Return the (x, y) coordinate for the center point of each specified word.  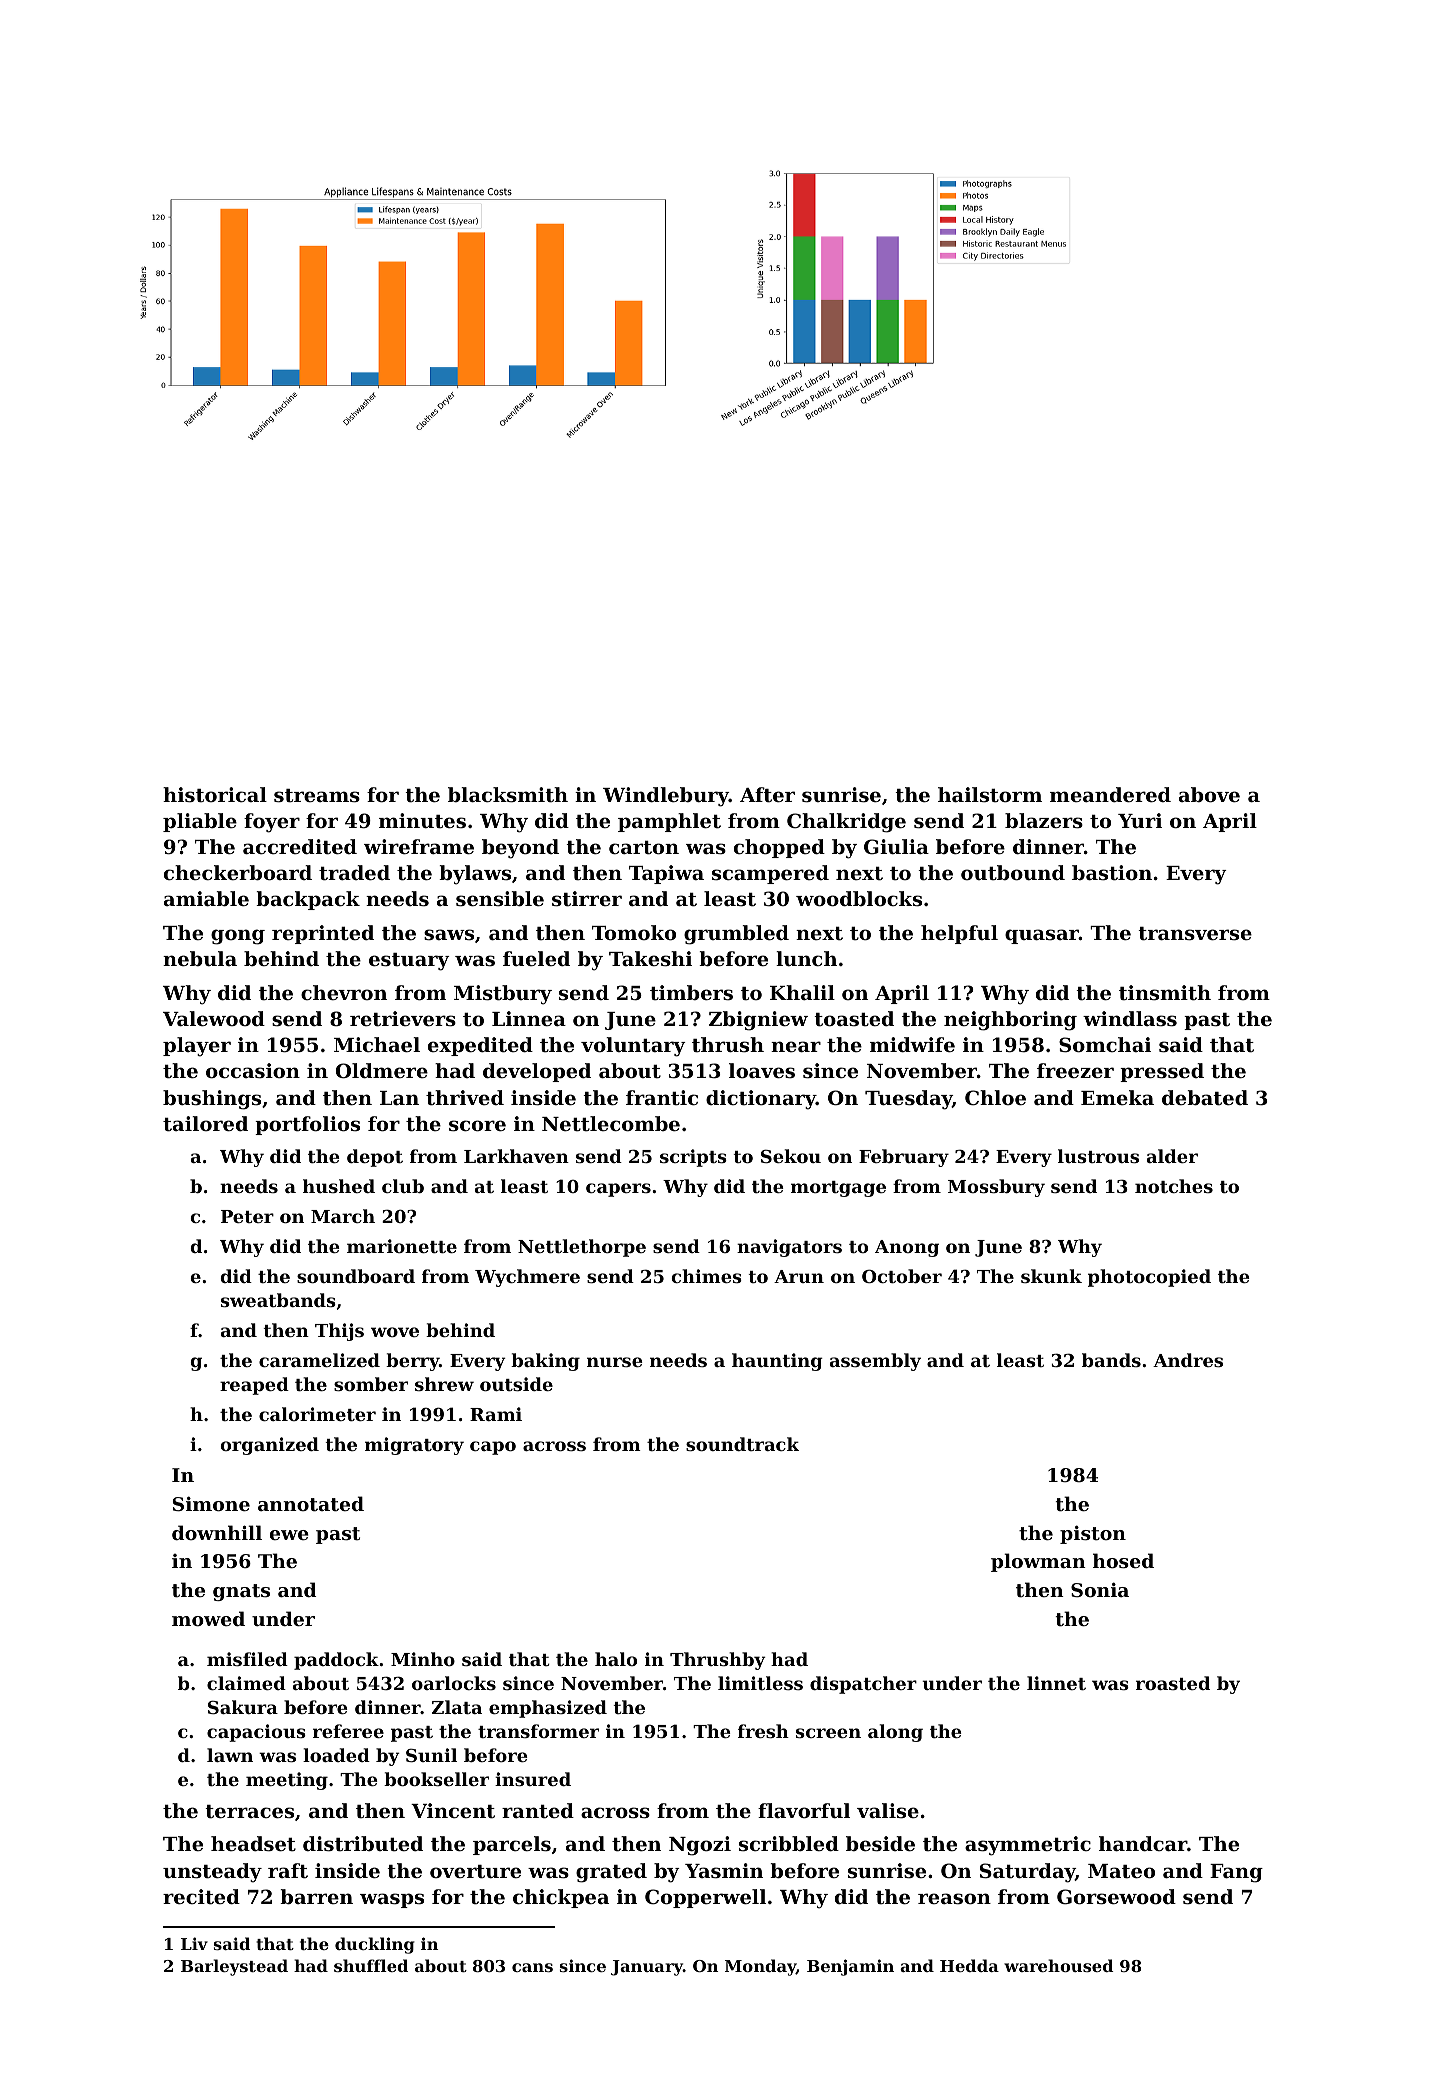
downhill (217, 1532)
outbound (1013, 873)
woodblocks (859, 899)
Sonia (1100, 1589)
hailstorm (990, 795)
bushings (212, 1100)
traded (354, 873)
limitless (760, 1683)
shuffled (371, 1965)
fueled (536, 958)
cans (532, 1967)
